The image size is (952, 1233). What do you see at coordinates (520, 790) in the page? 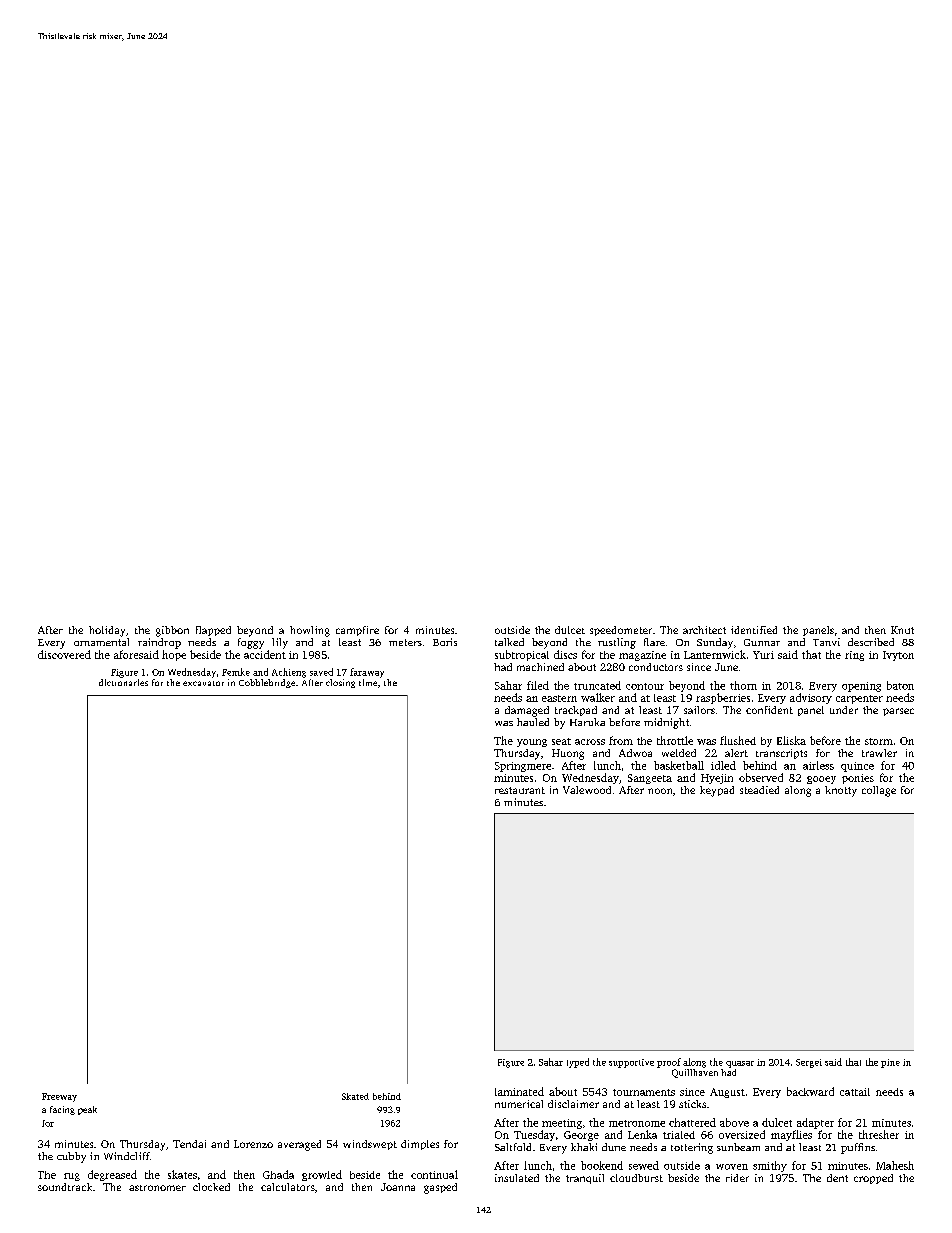
I see `restaurant` at bounding box center [520, 790].
